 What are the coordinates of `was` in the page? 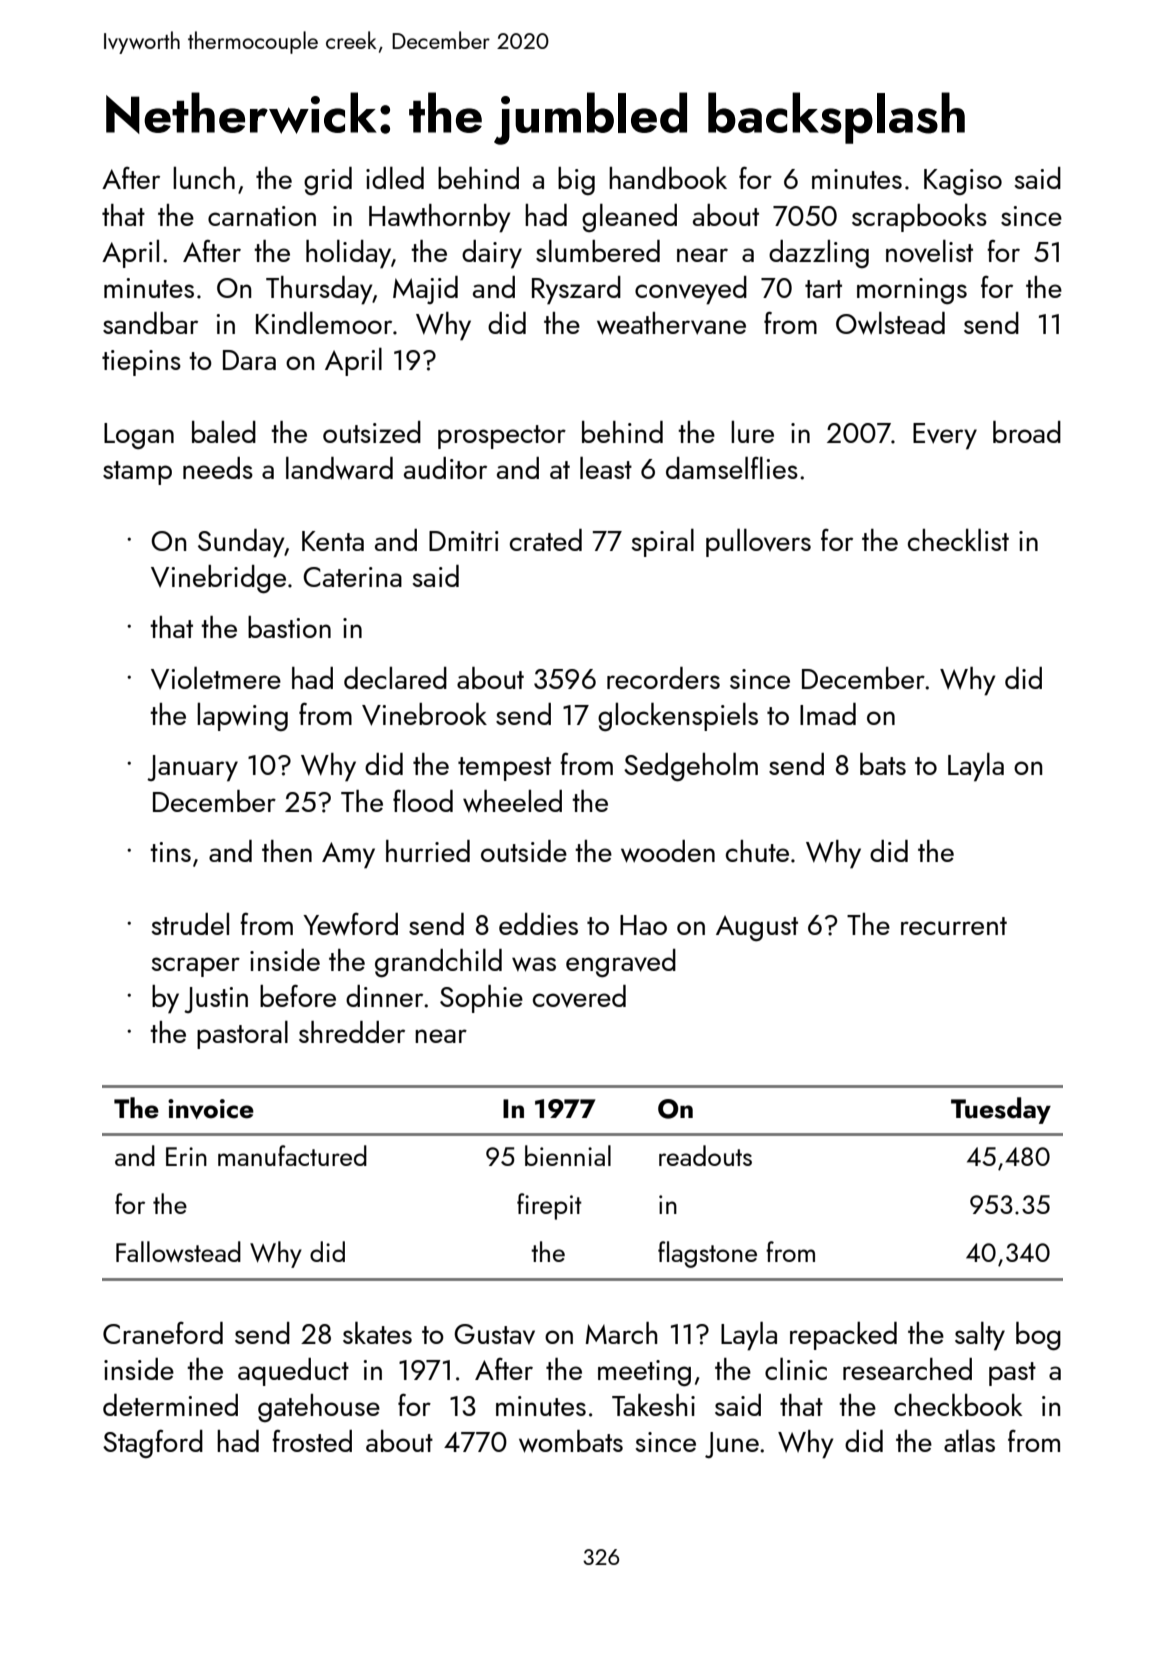 It's located at (534, 964).
